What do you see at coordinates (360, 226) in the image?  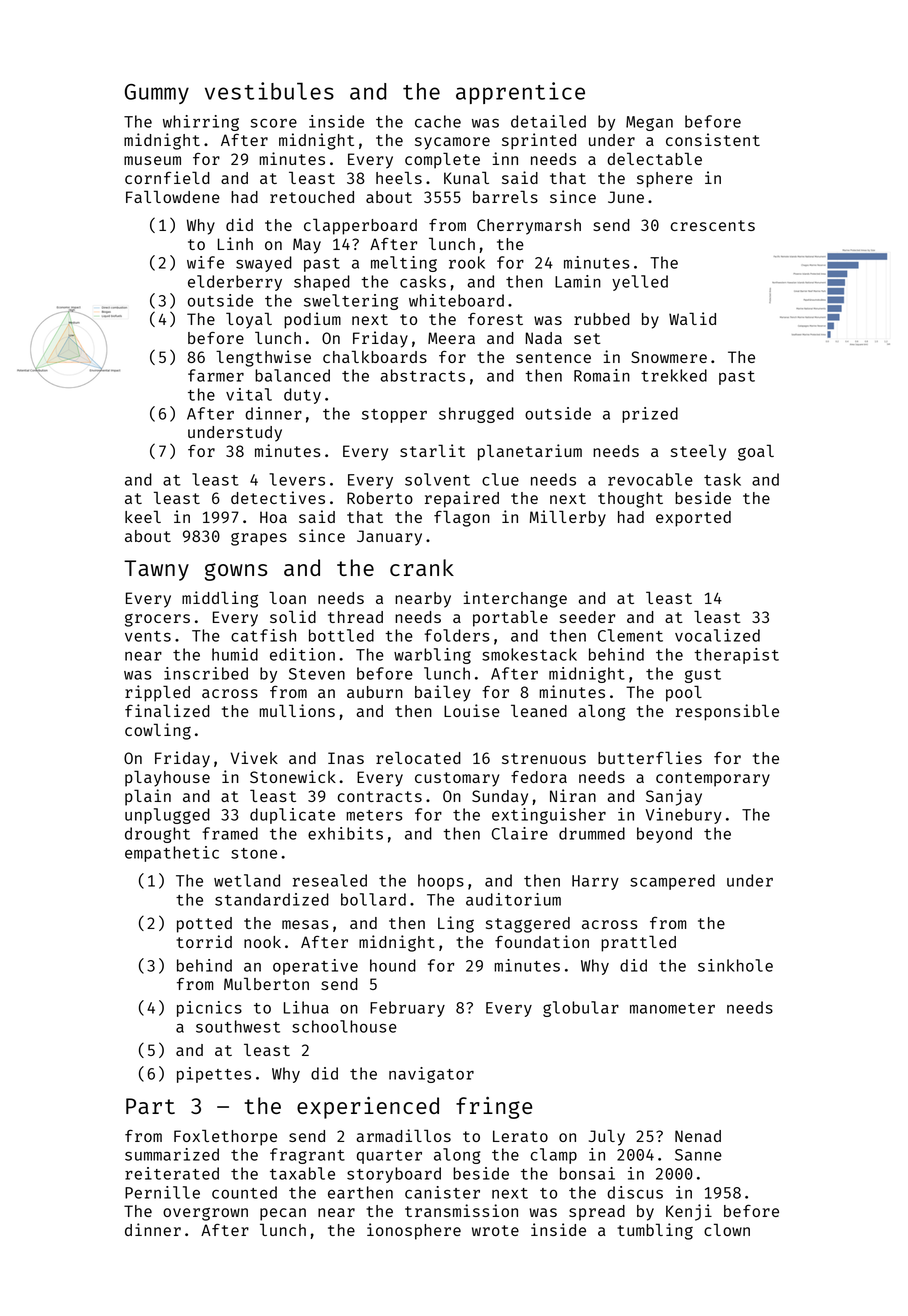 I see `clapperboard` at bounding box center [360, 226].
